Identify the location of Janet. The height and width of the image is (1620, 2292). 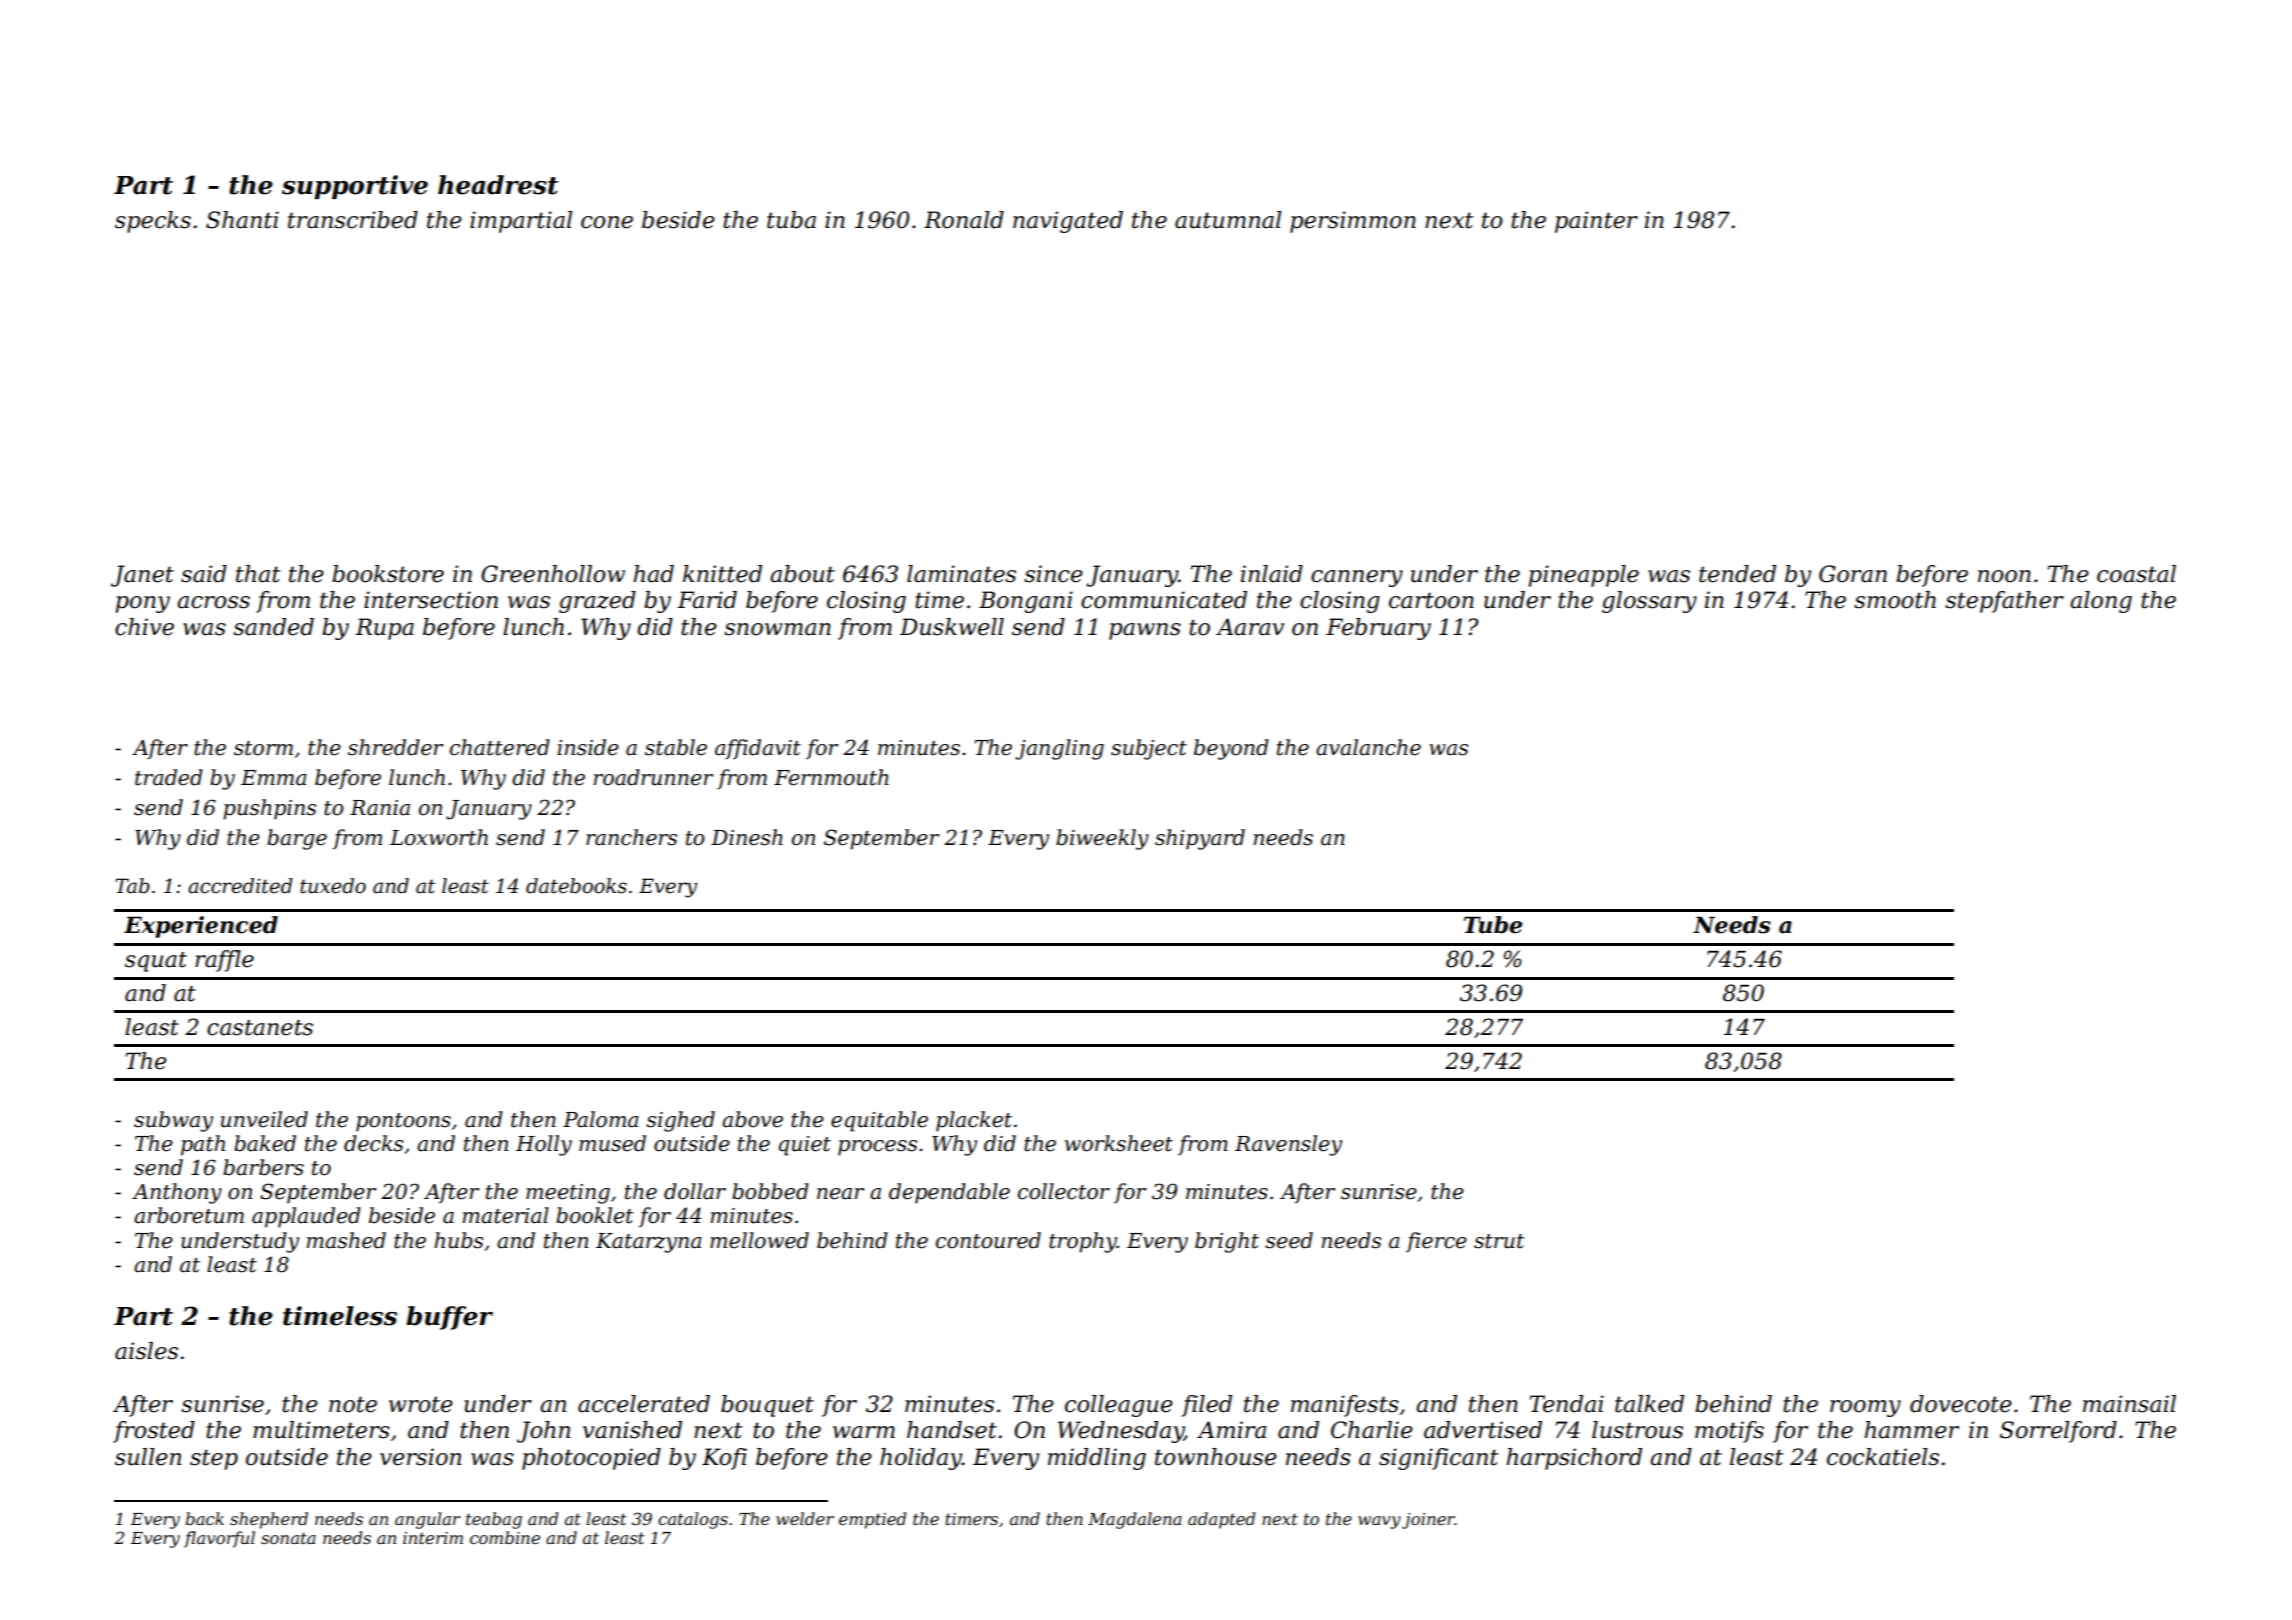
(142, 576).
